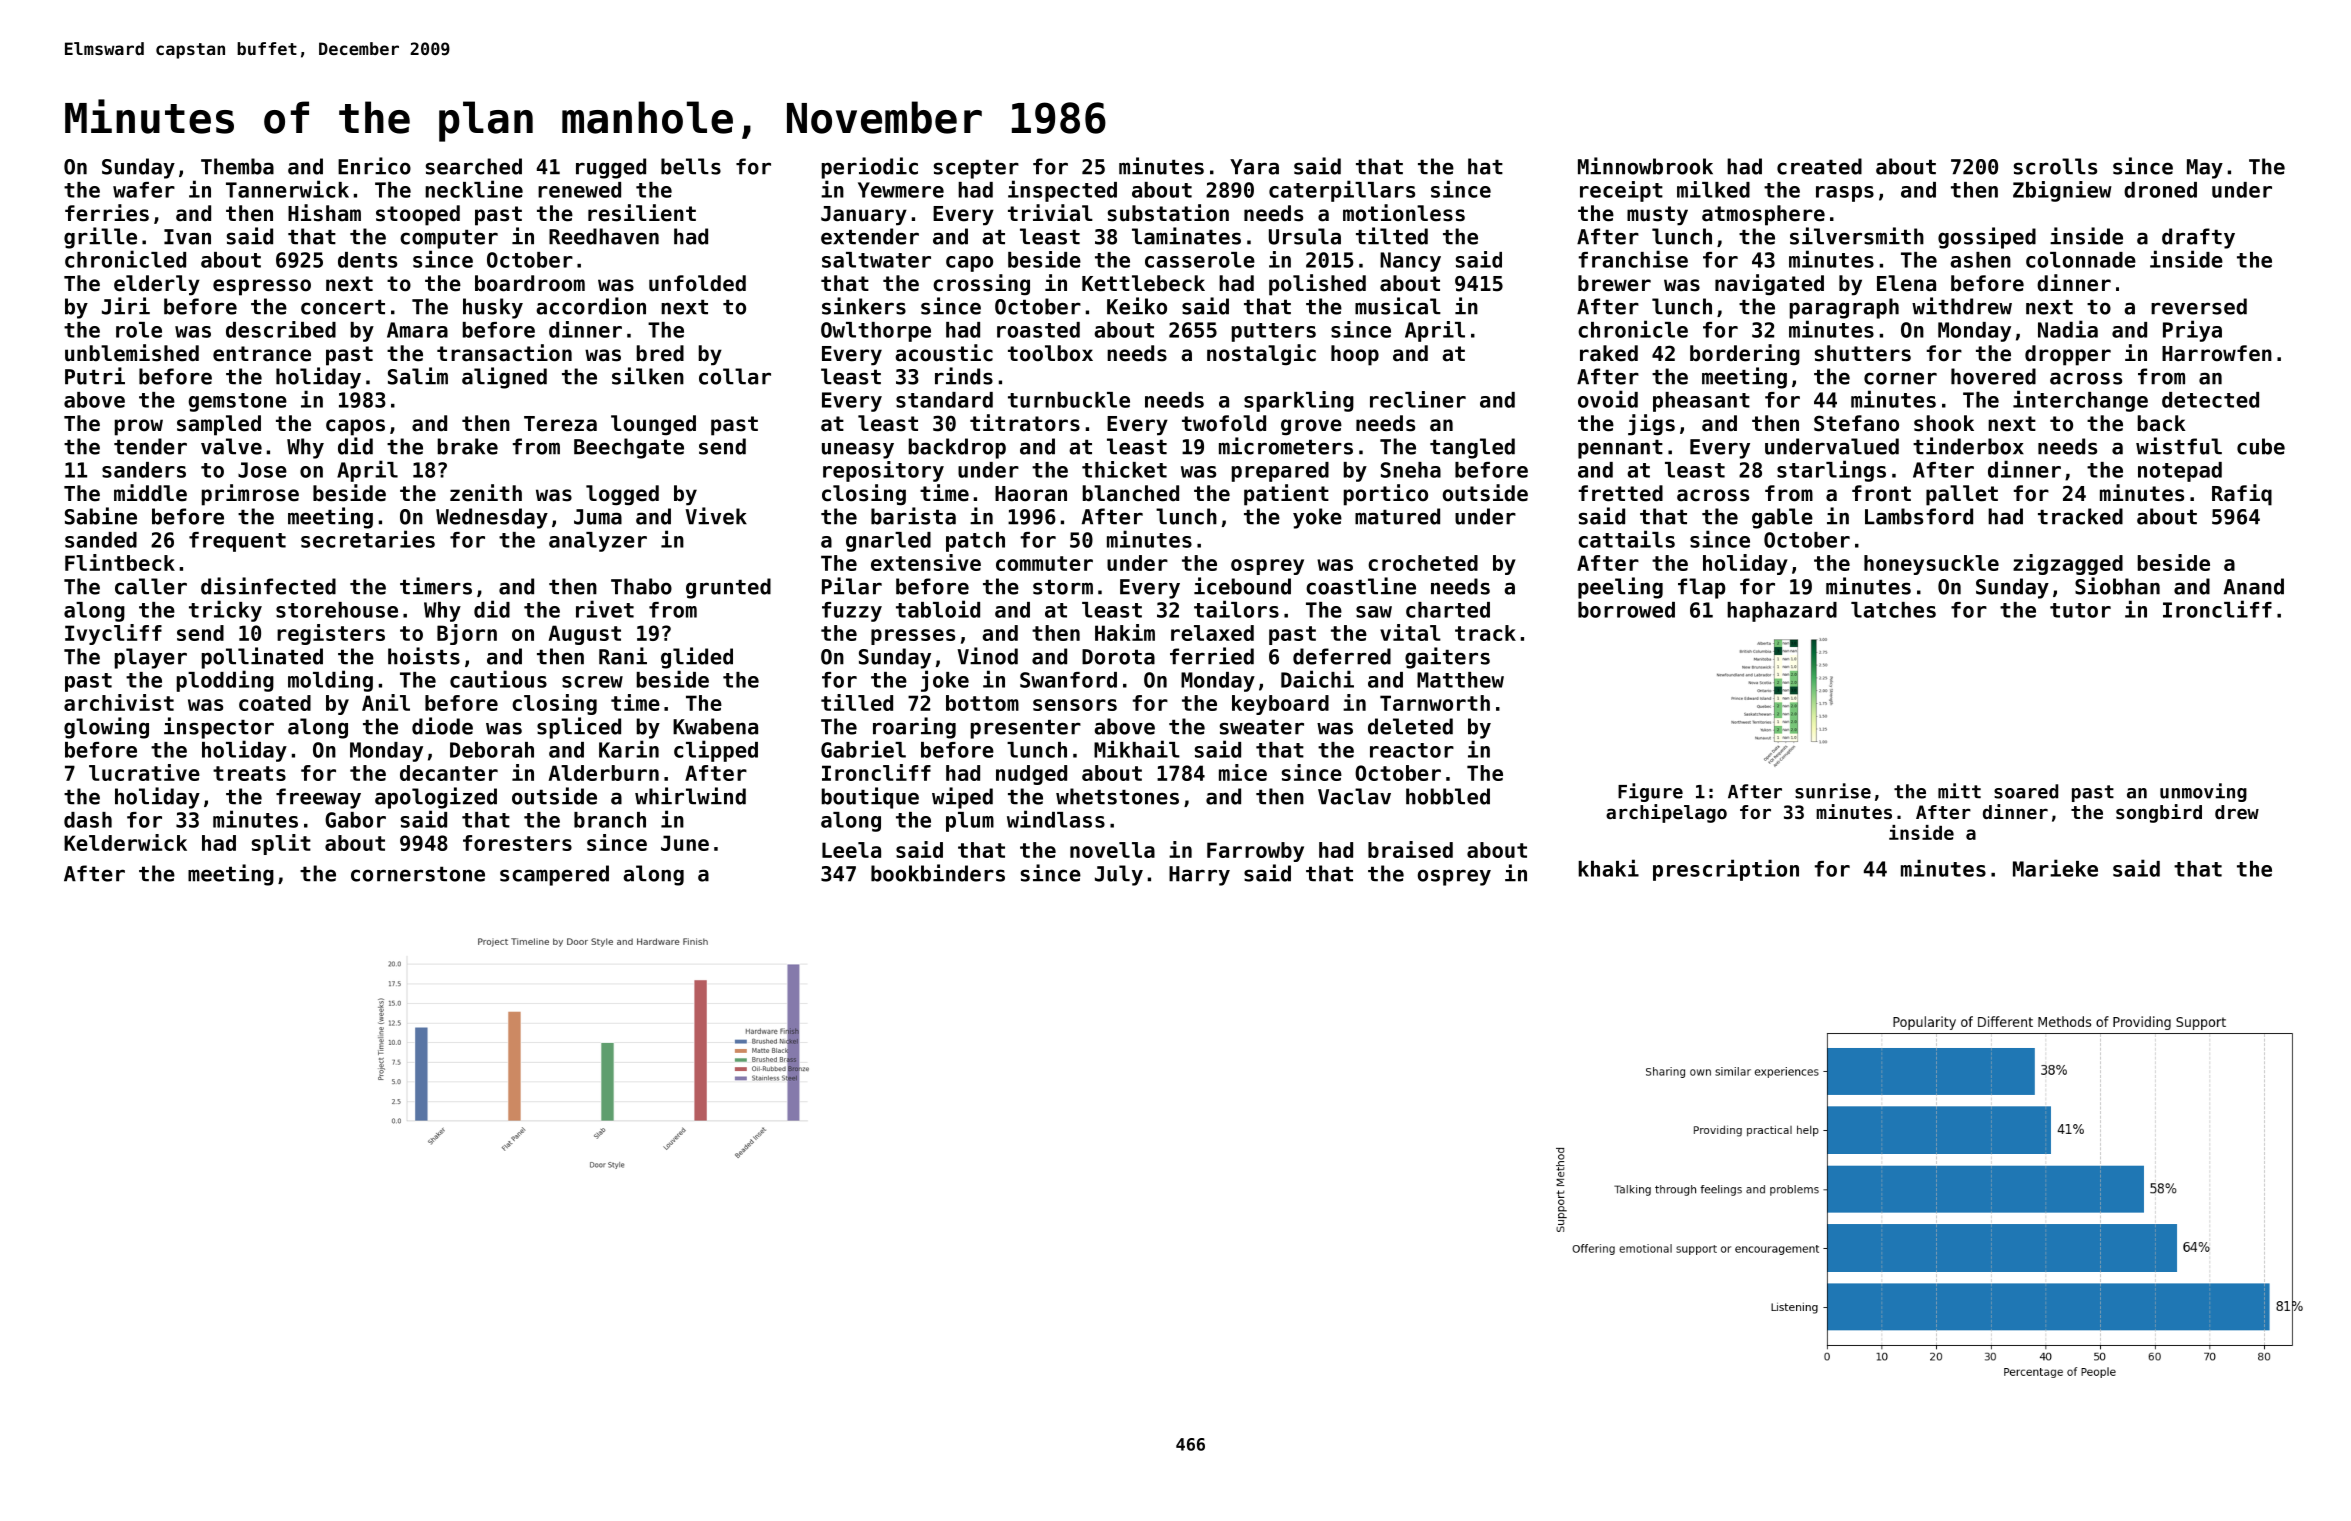 This page has height=1521, width=2351. Describe the element at coordinates (2080, 610) in the page. I see `tutor` at that location.
